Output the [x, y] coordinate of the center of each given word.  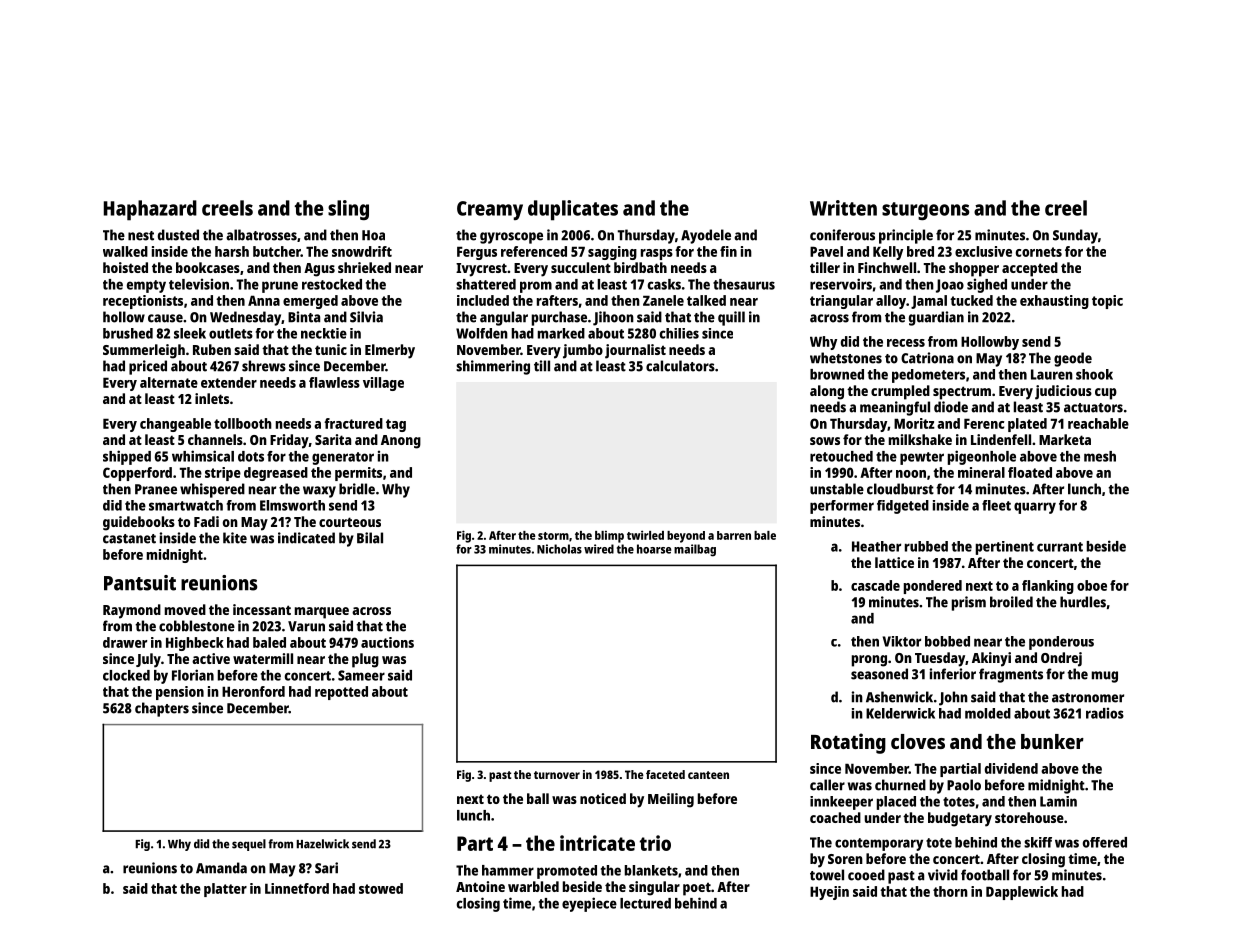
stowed [381, 888]
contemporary [879, 844]
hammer [508, 870]
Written [843, 208]
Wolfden [482, 333]
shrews [264, 366]
